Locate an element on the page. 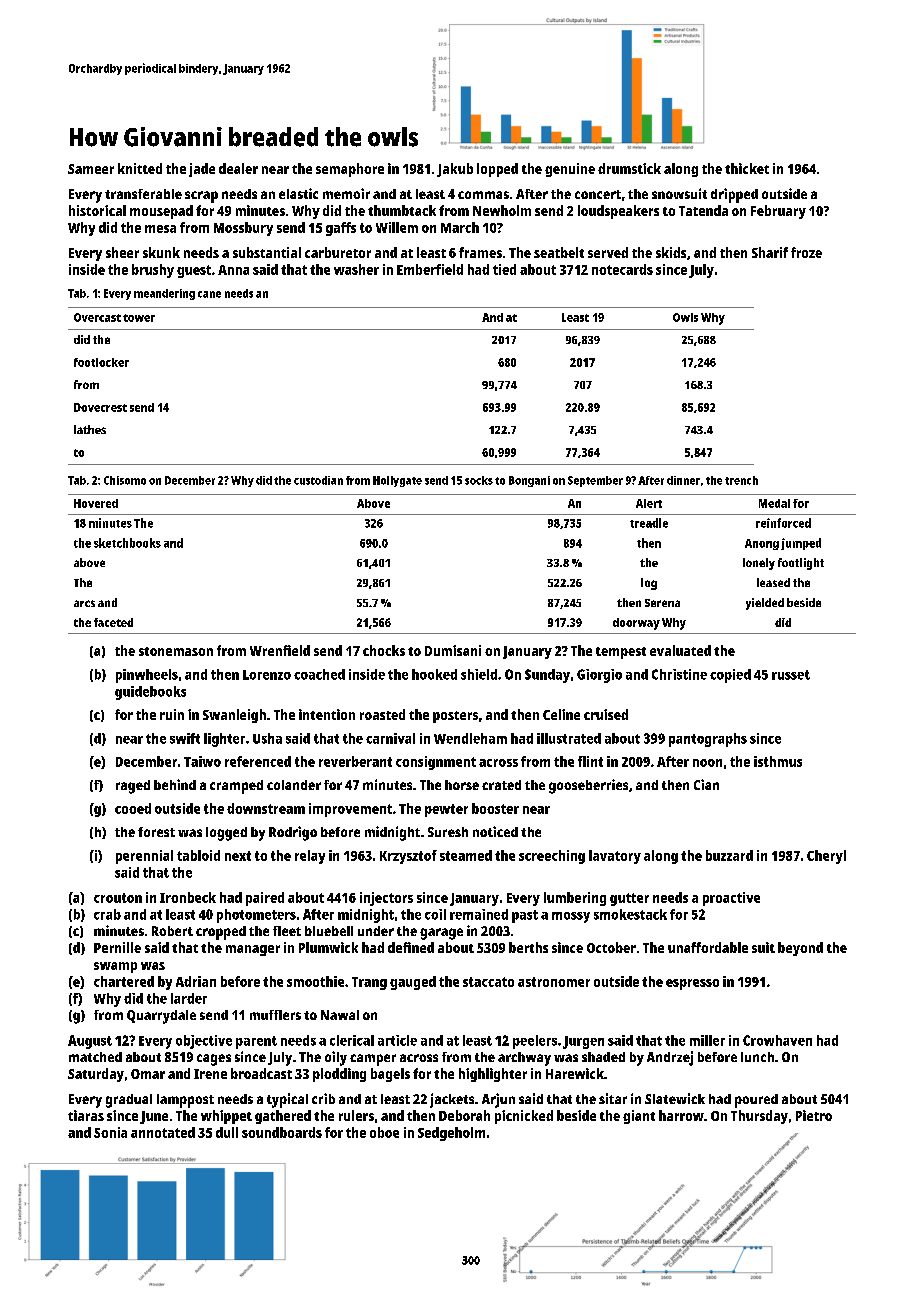  dull is located at coordinates (227, 1132).
